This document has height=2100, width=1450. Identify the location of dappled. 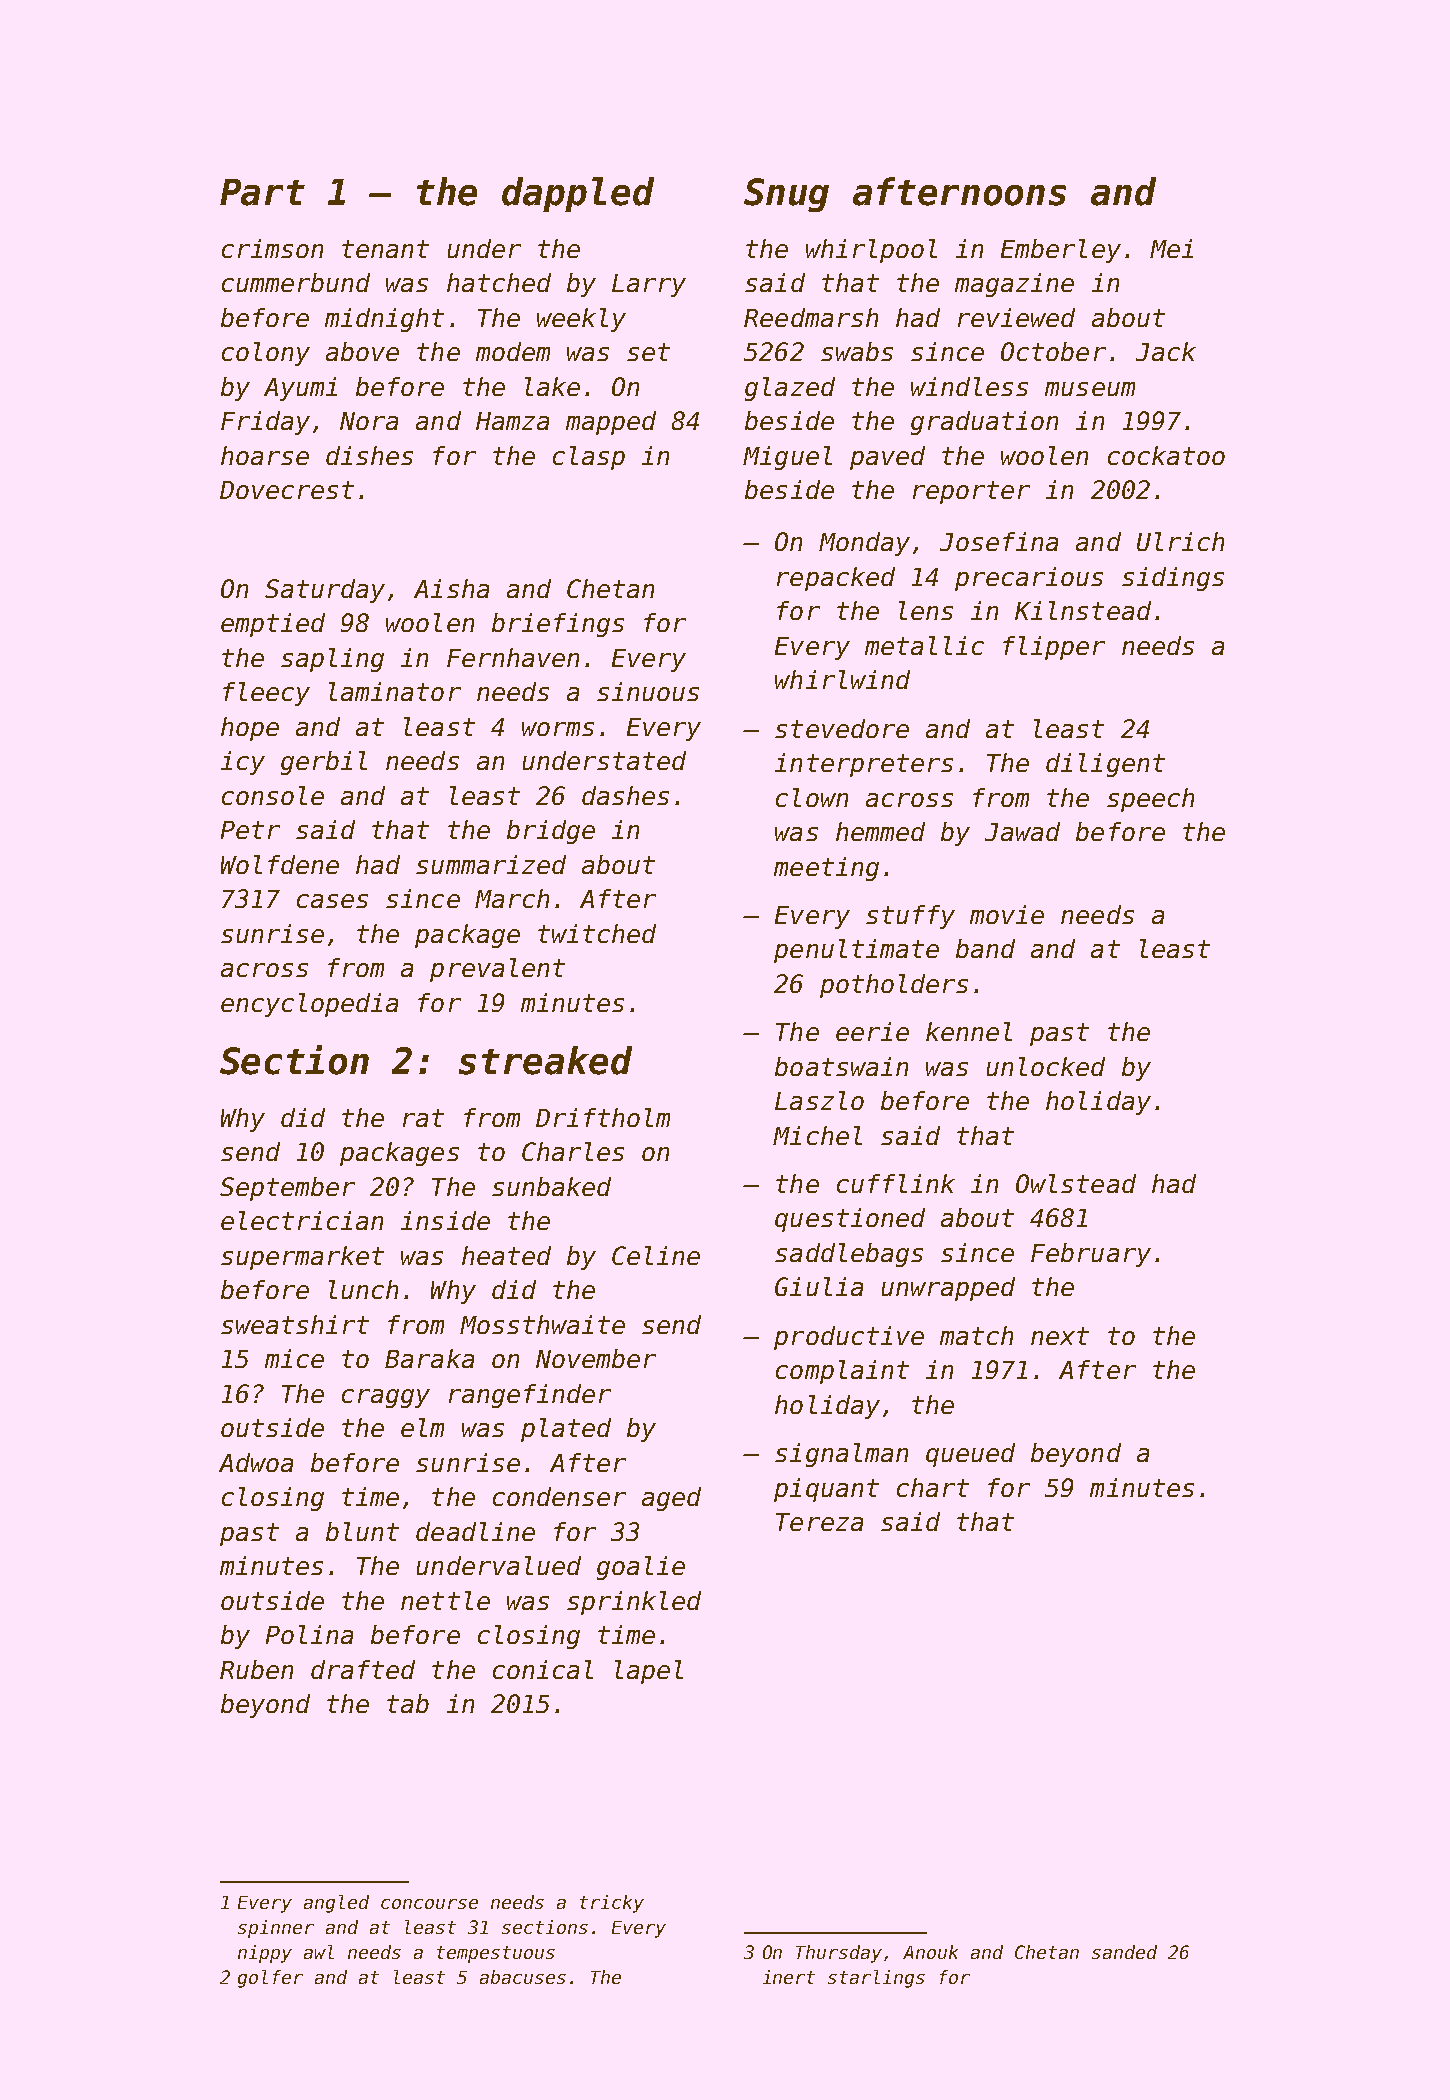
(578, 194).
